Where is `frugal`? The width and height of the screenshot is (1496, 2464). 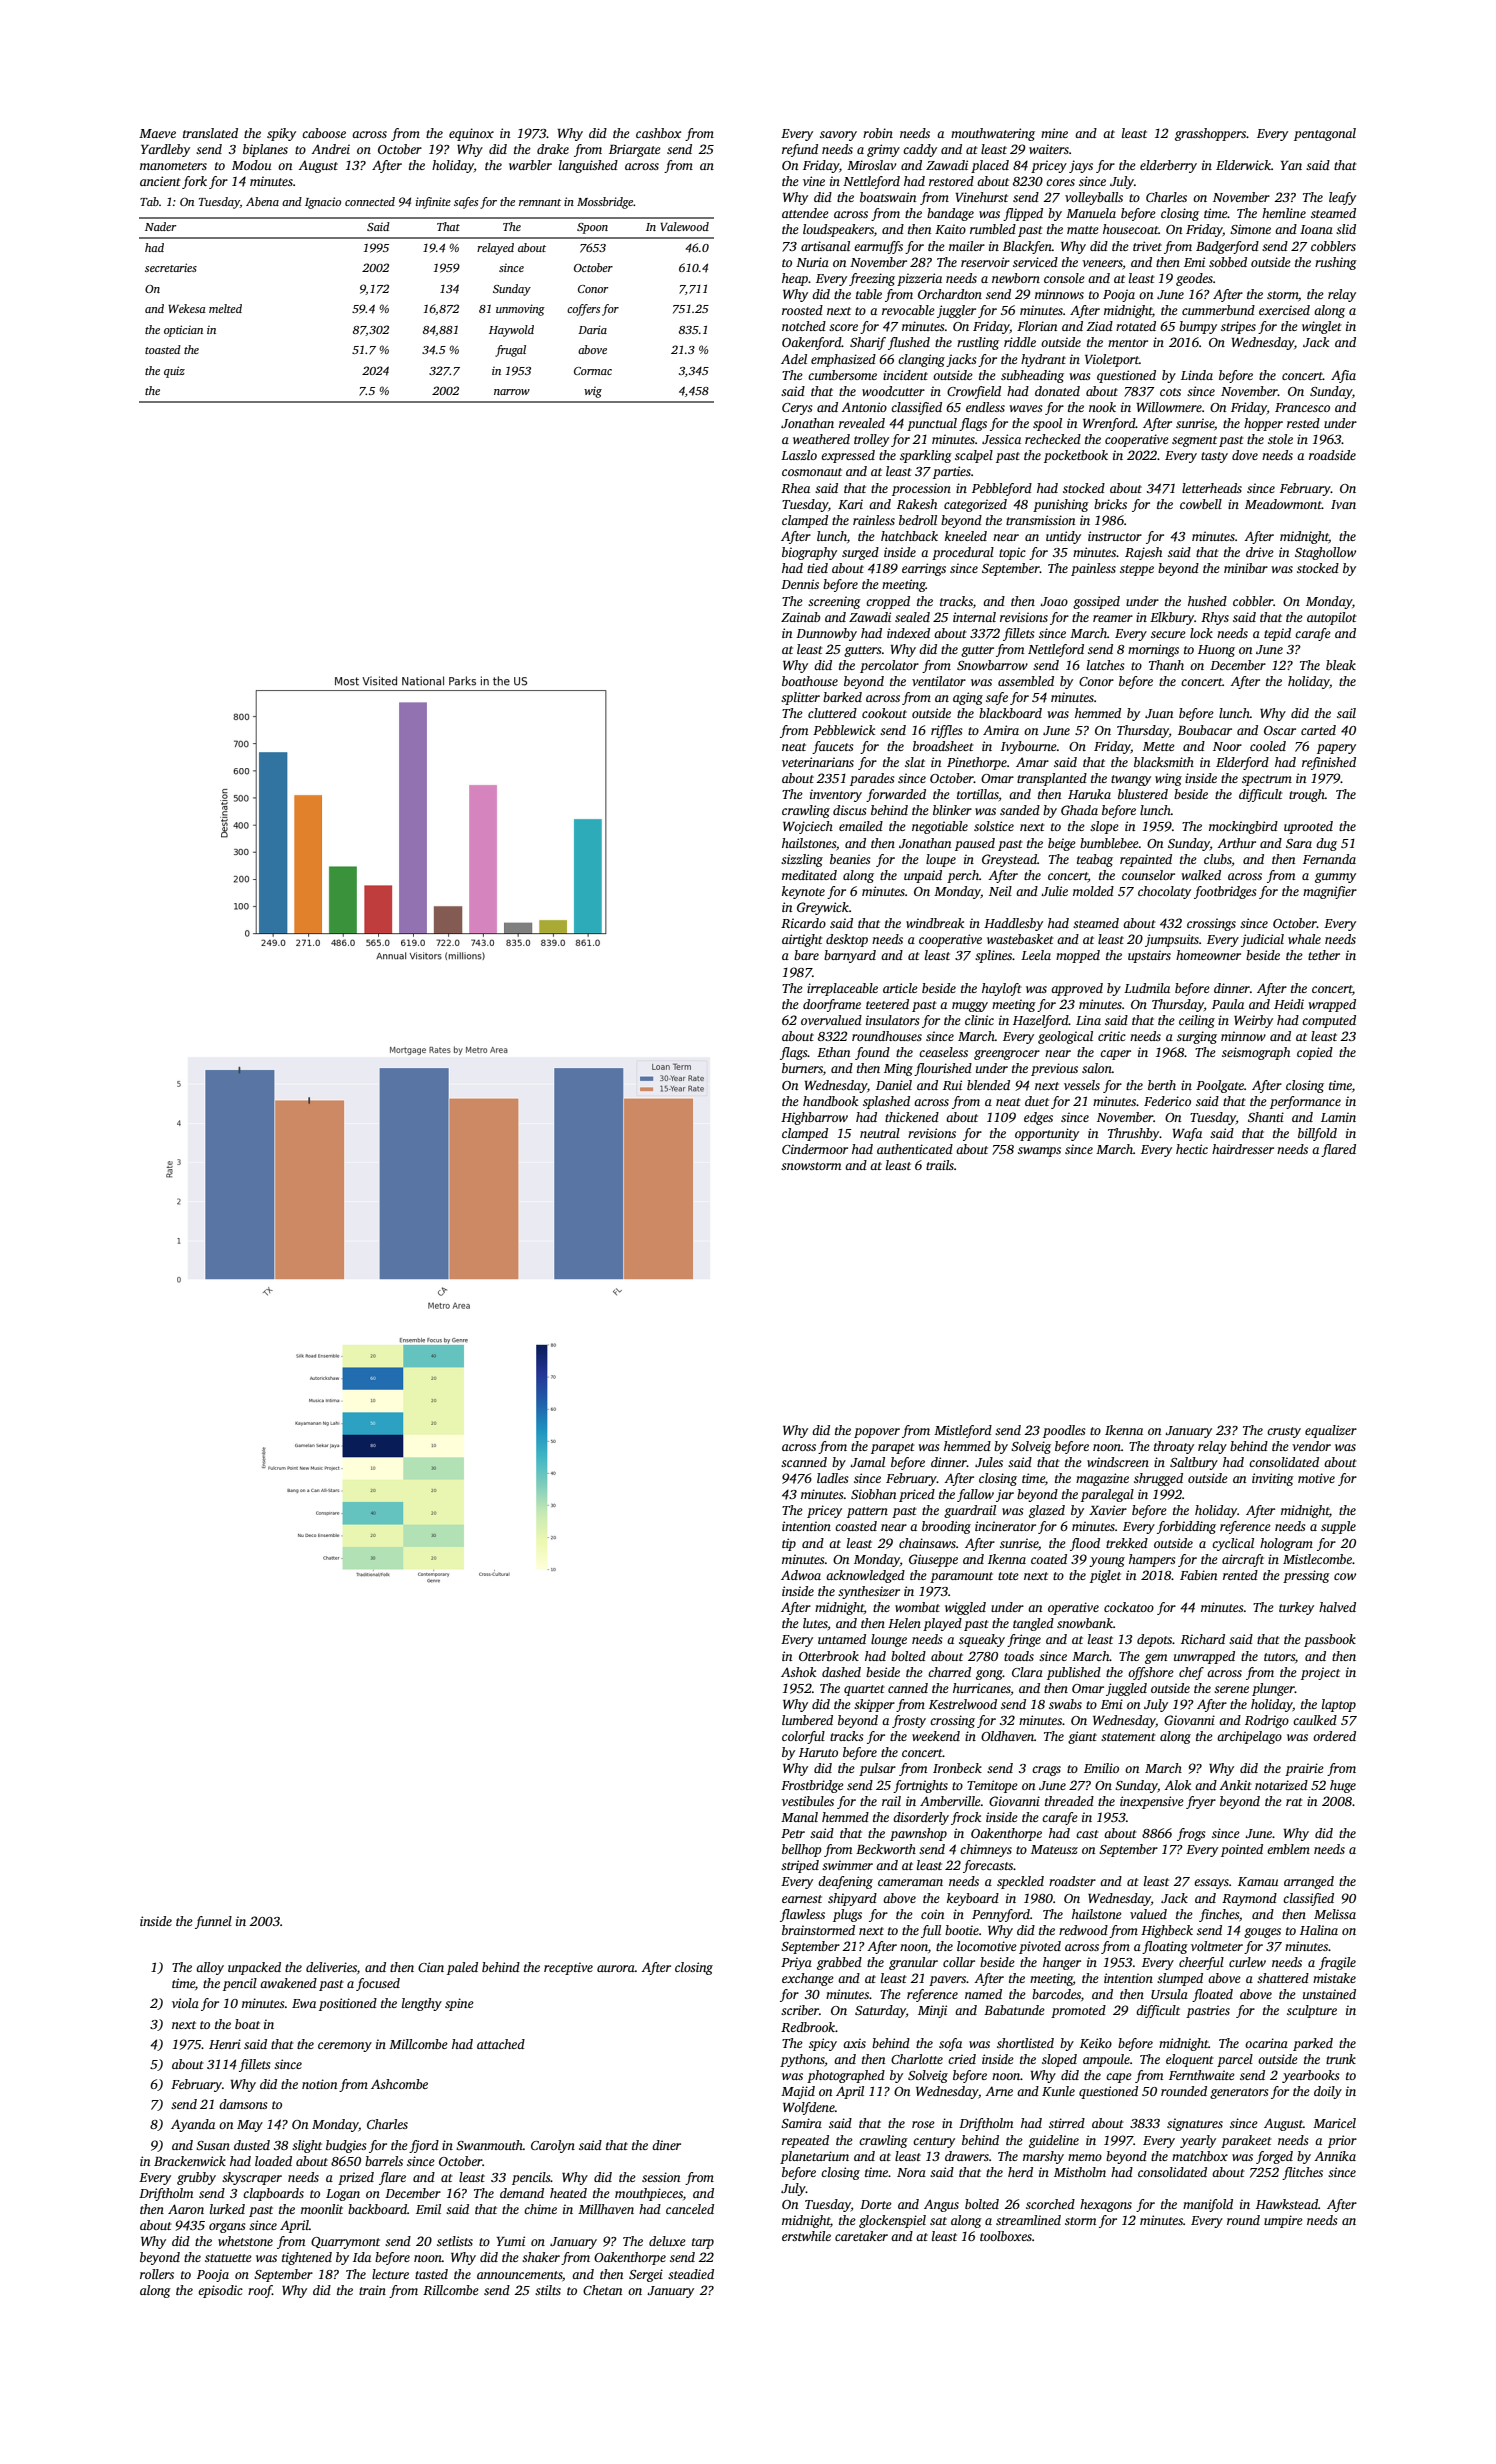 frugal is located at coordinates (510, 351).
